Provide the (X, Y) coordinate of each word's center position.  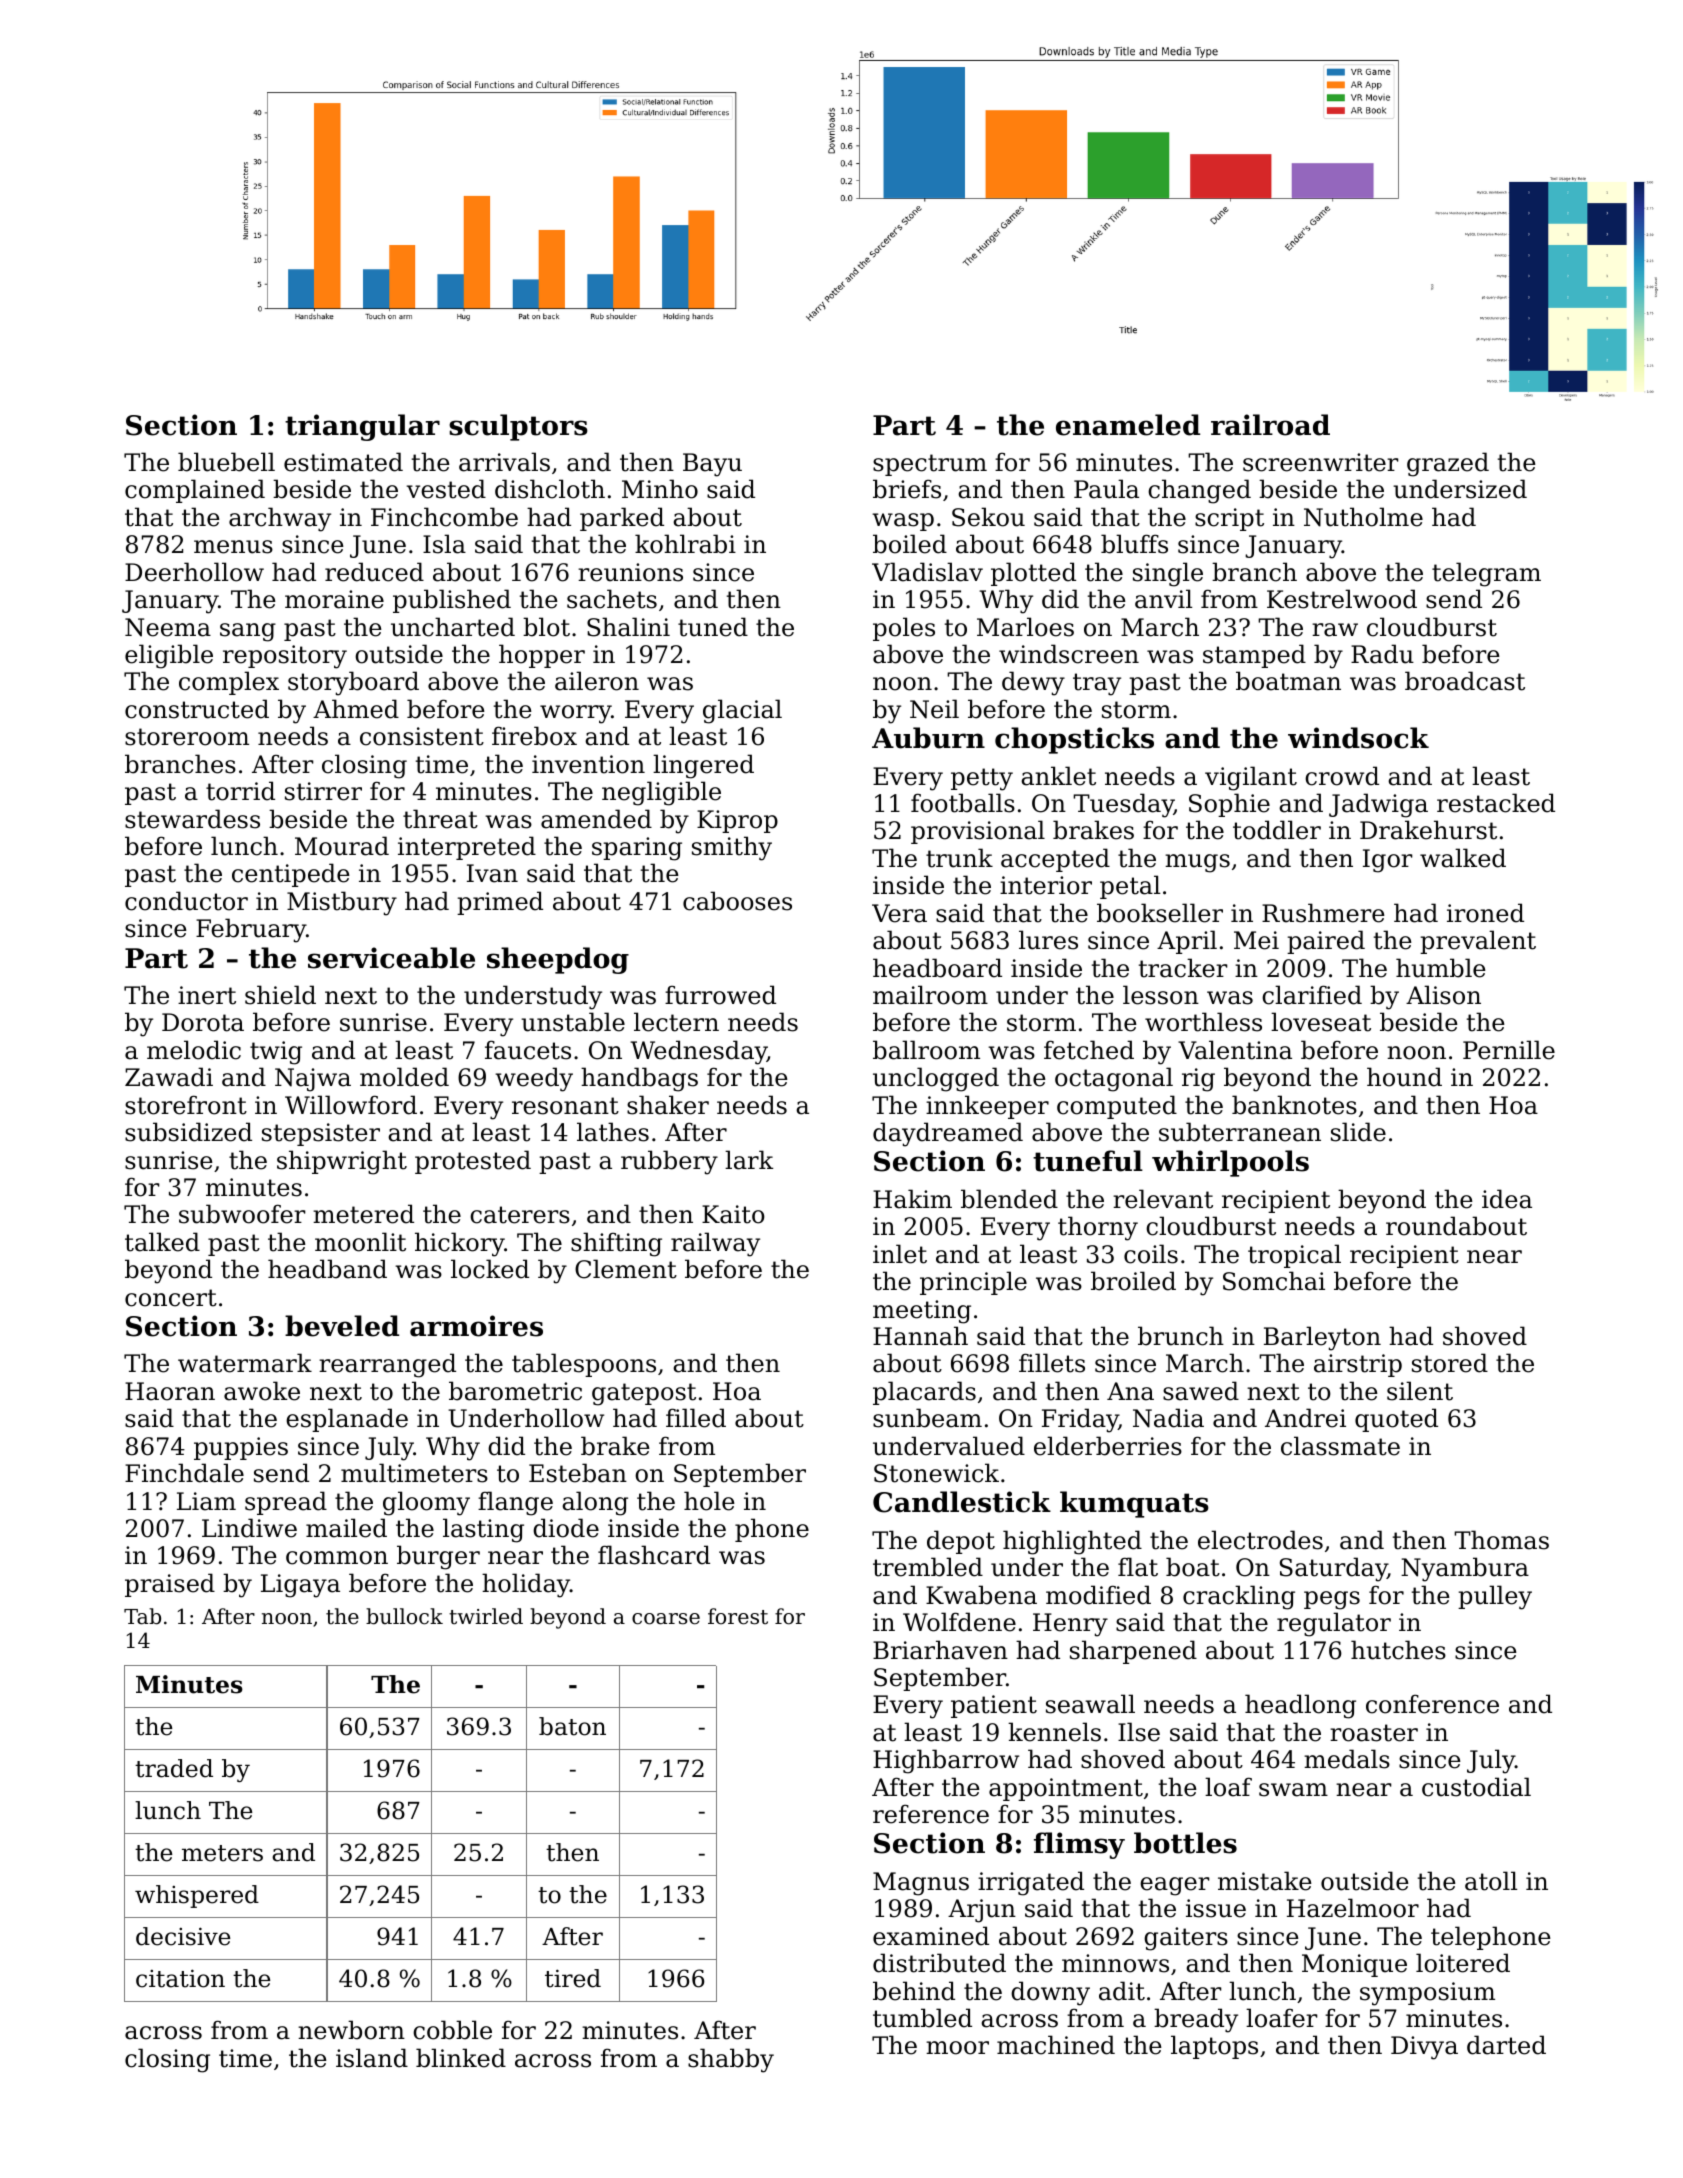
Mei (1256, 940)
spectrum (930, 465)
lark (749, 1160)
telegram (1486, 574)
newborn (351, 2030)
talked (162, 1242)
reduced (374, 572)
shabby (731, 2060)
